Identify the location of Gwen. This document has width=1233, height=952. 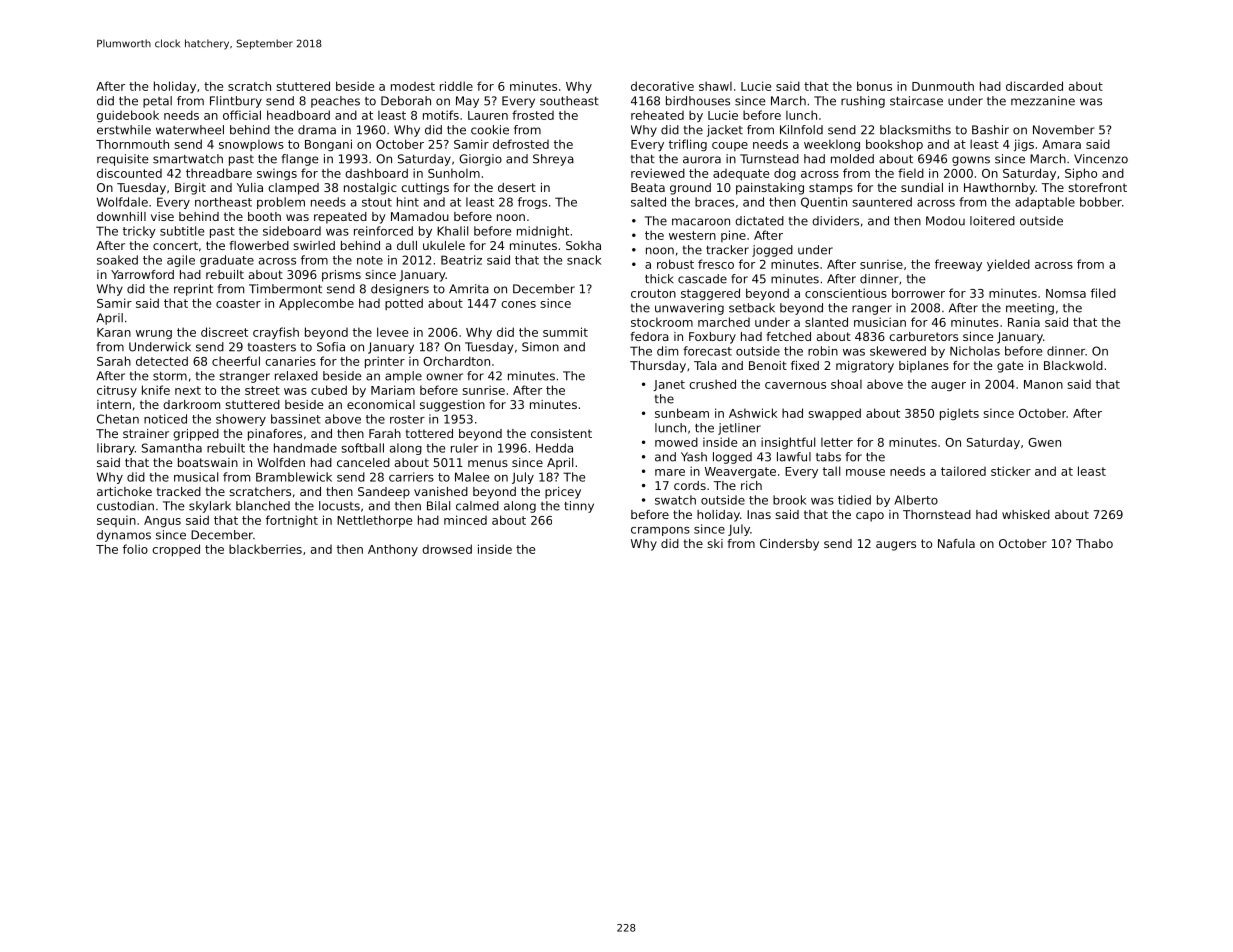
(1044, 442).
